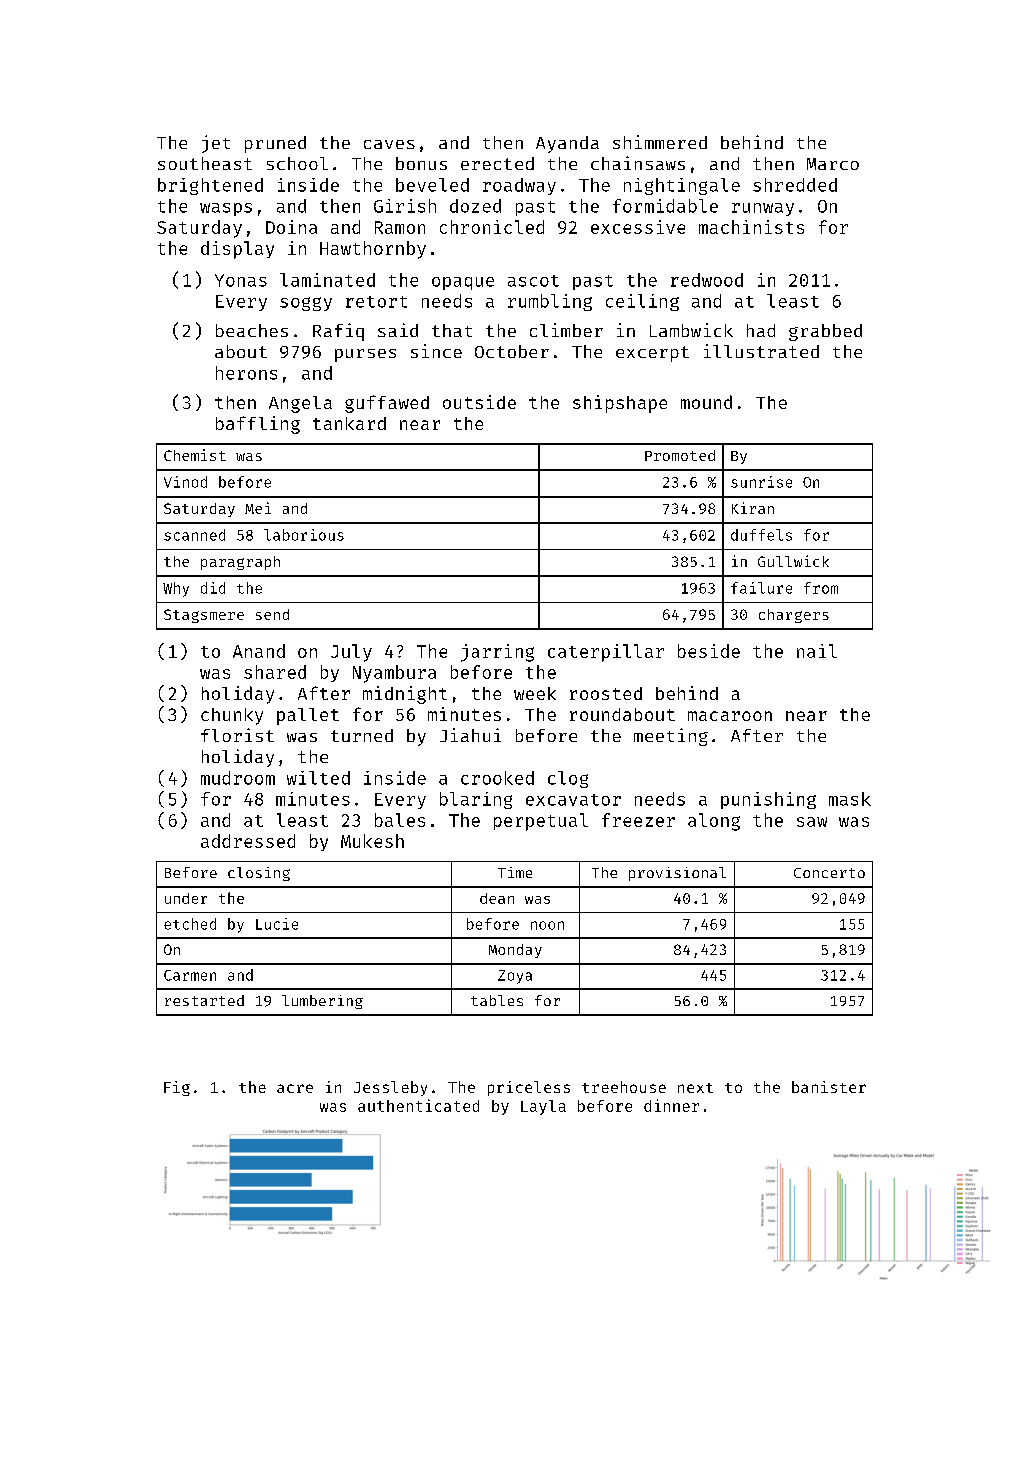  What do you see at coordinates (829, 1087) in the screenshot?
I see `banister` at bounding box center [829, 1087].
